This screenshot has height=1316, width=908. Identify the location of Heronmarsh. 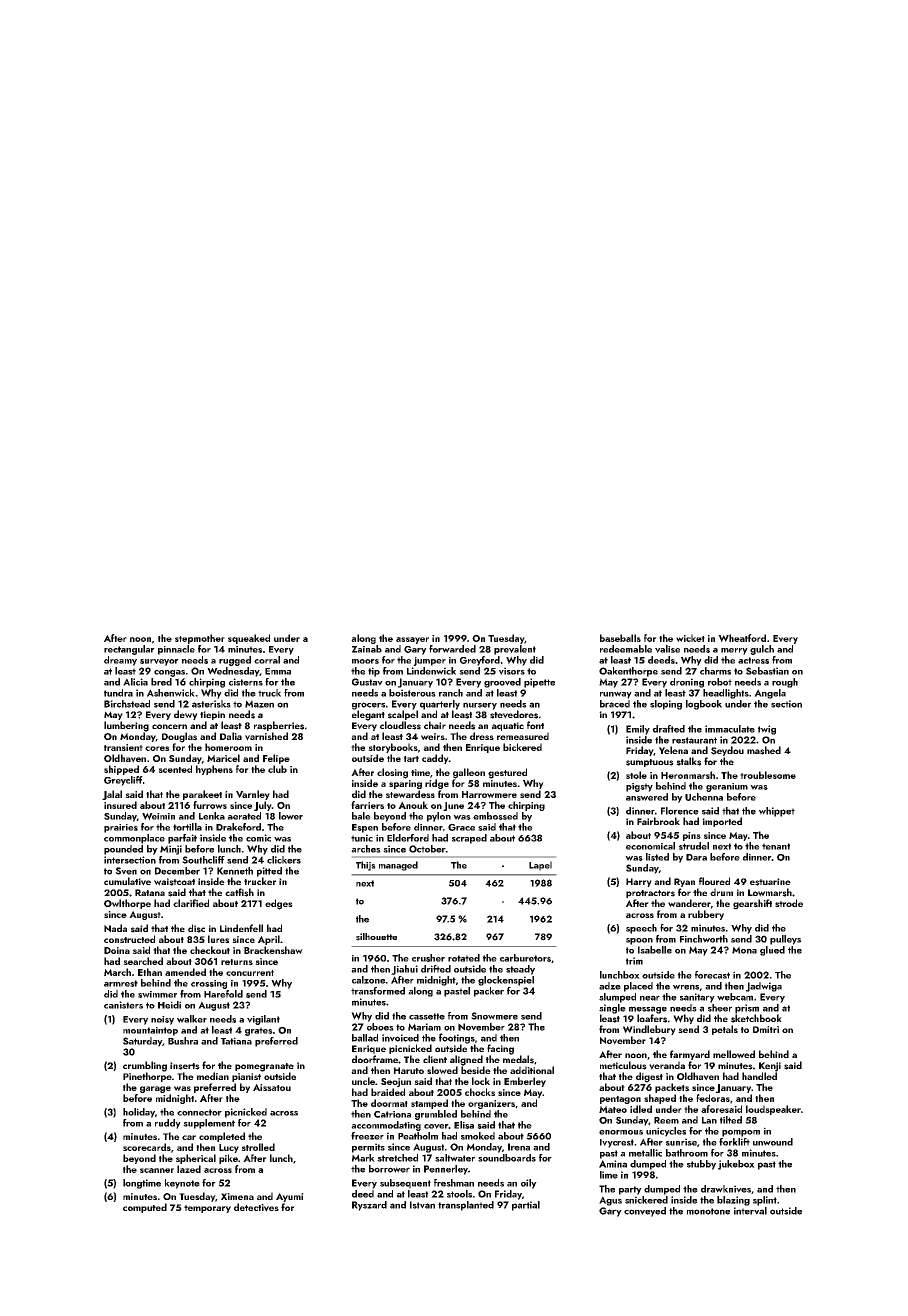
(688, 775).
